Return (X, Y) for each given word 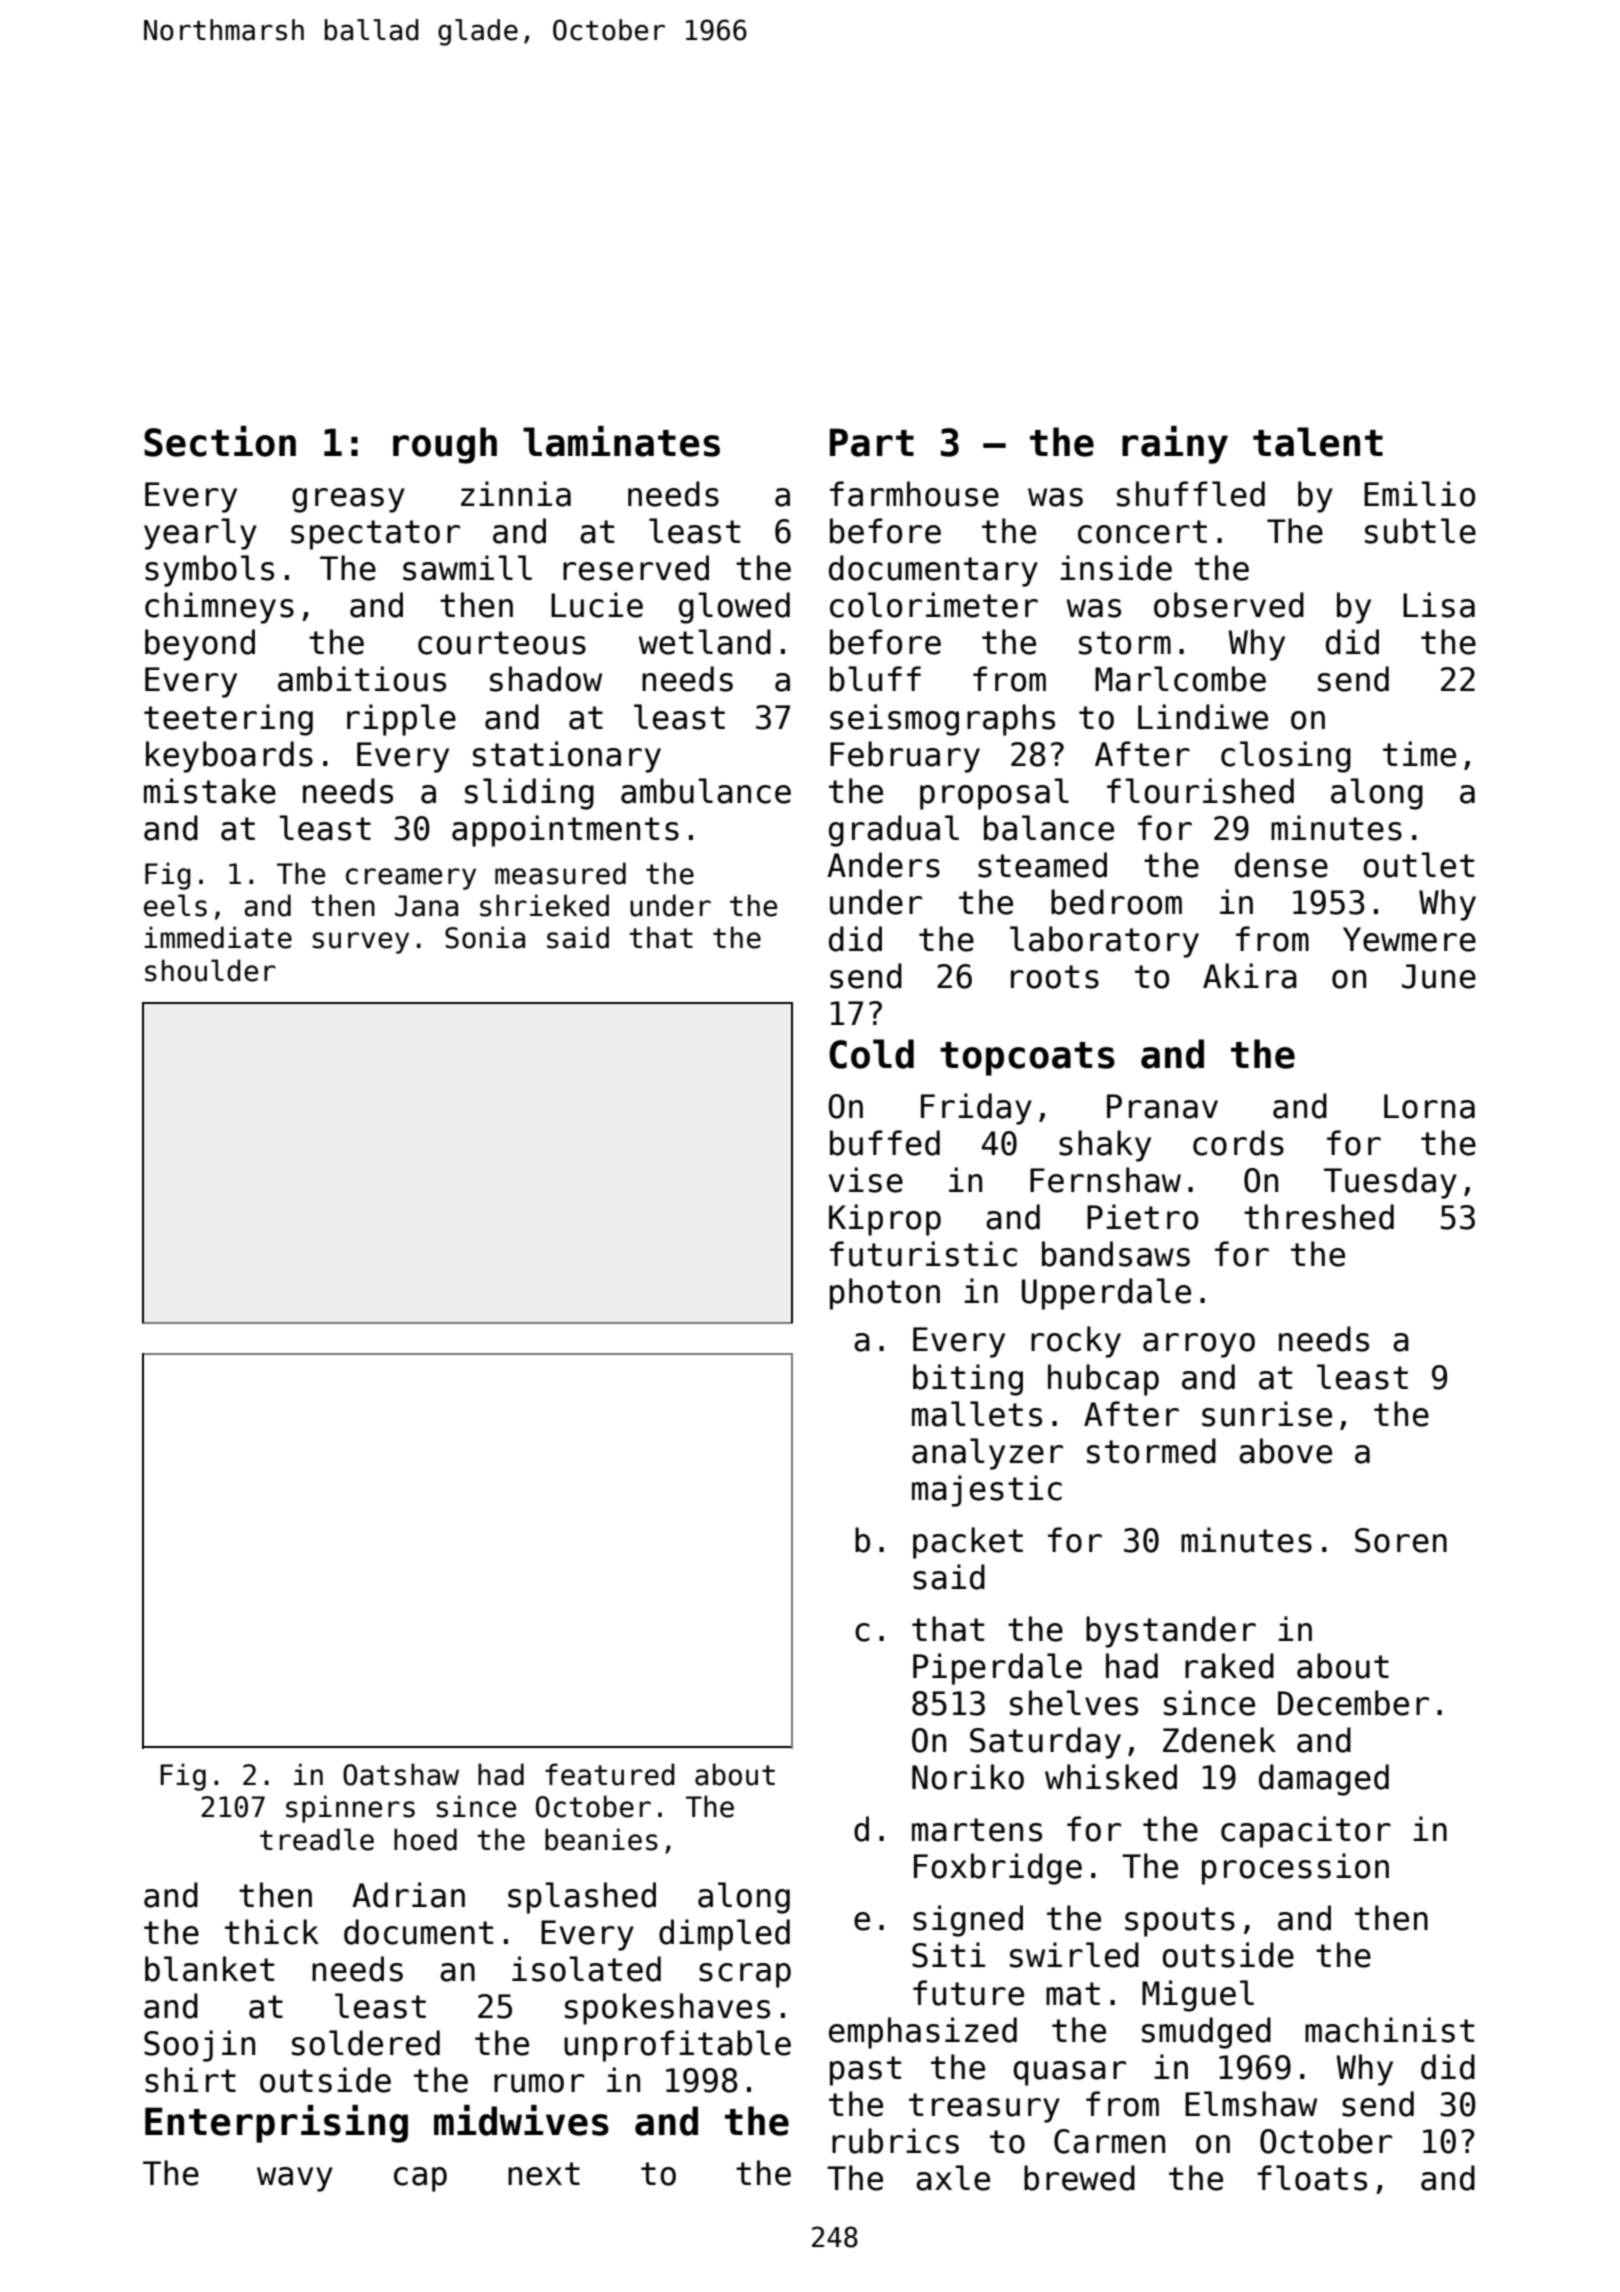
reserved (636, 568)
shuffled (1191, 494)
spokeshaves (667, 2009)
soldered (366, 2043)
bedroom (1116, 902)
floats (1312, 2178)
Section (220, 441)
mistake (210, 791)
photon (885, 1294)
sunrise (1267, 1414)
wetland (705, 642)
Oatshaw (401, 1774)
